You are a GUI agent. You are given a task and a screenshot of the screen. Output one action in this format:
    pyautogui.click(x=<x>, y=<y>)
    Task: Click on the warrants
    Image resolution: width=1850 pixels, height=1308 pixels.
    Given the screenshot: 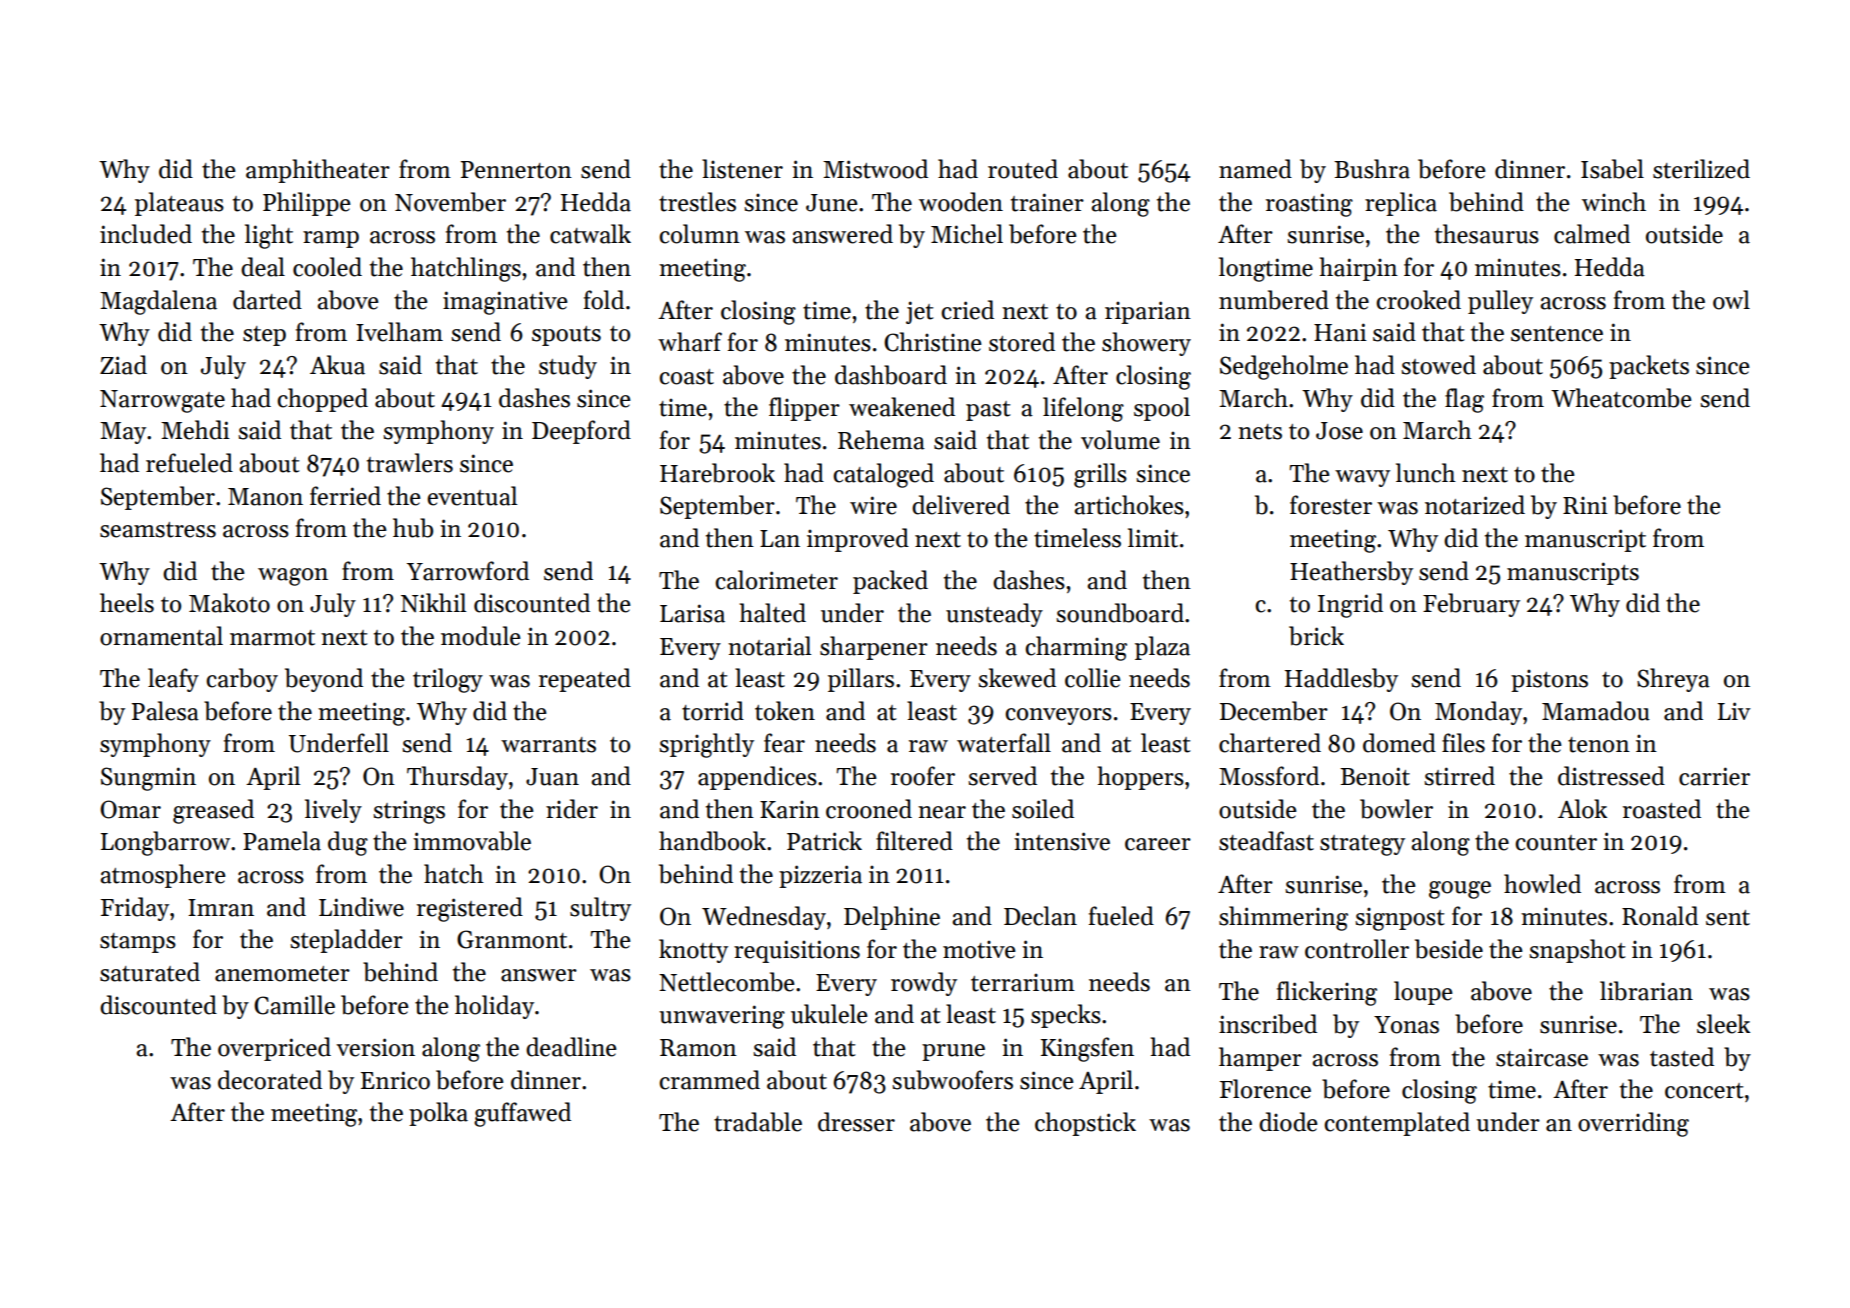 What is the action you would take?
    pyautogui.click(x=548, y=745)
